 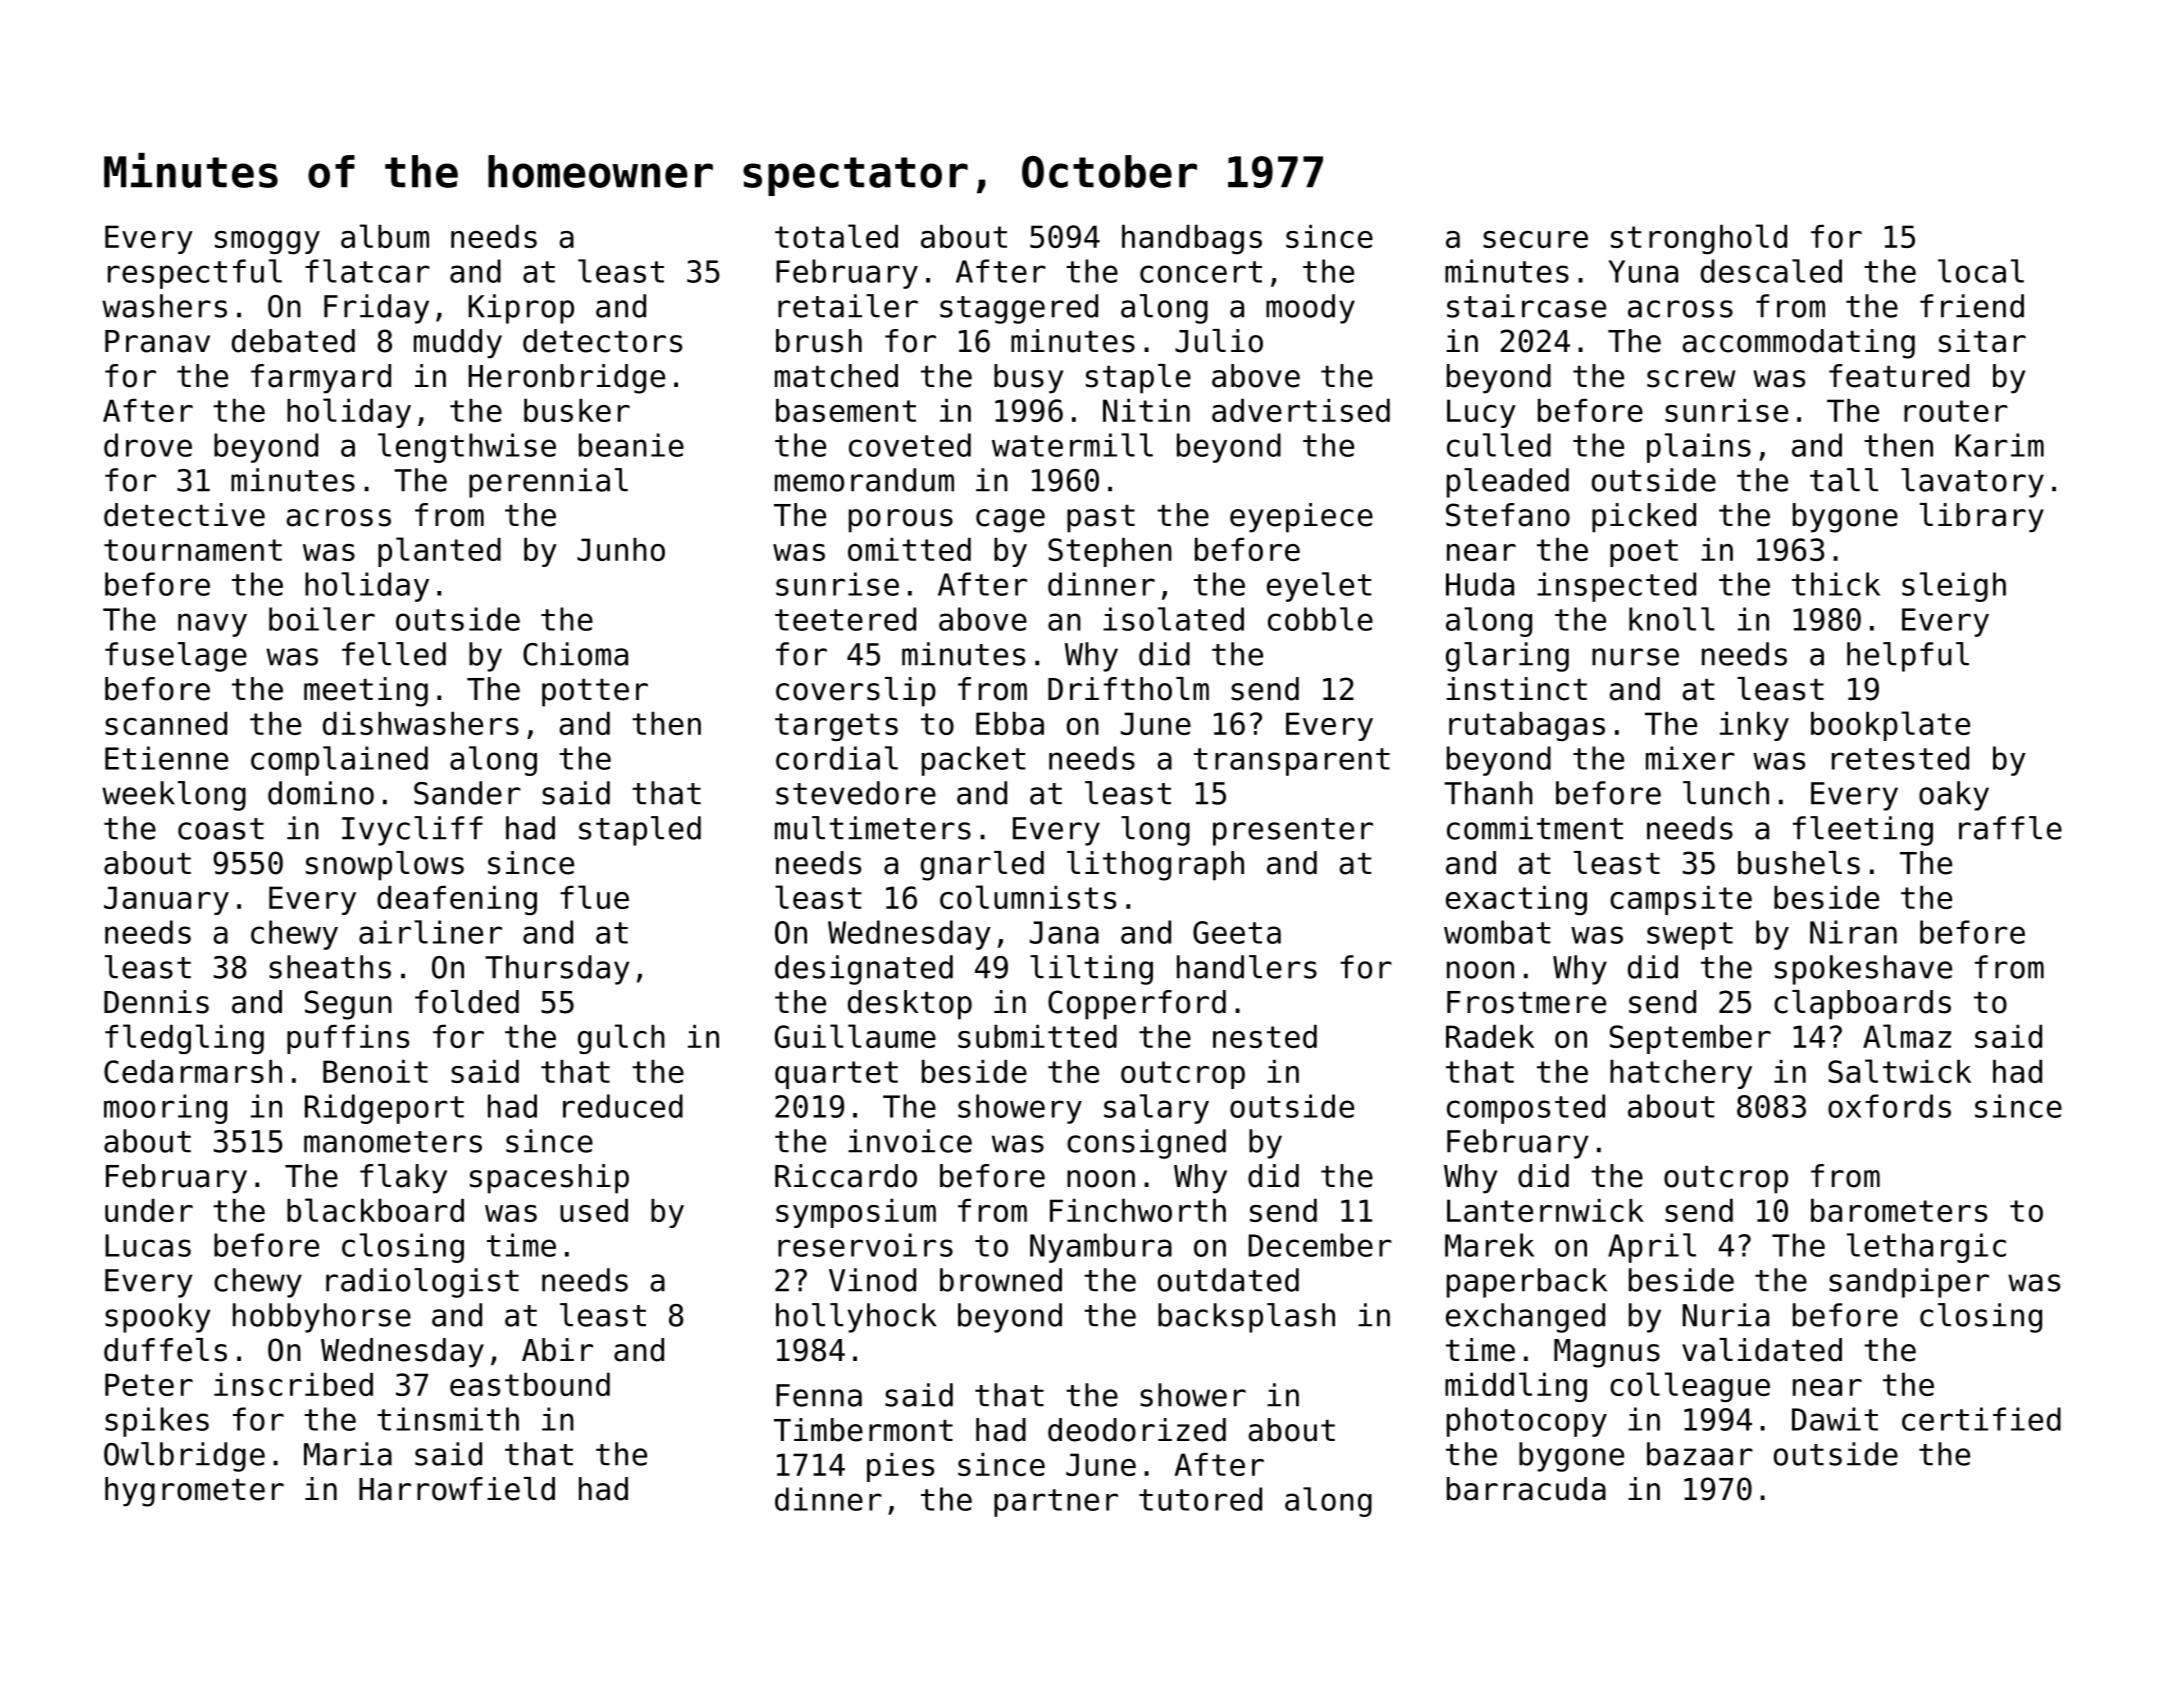 I want to click on moody, so click(x=1310, y=309).
